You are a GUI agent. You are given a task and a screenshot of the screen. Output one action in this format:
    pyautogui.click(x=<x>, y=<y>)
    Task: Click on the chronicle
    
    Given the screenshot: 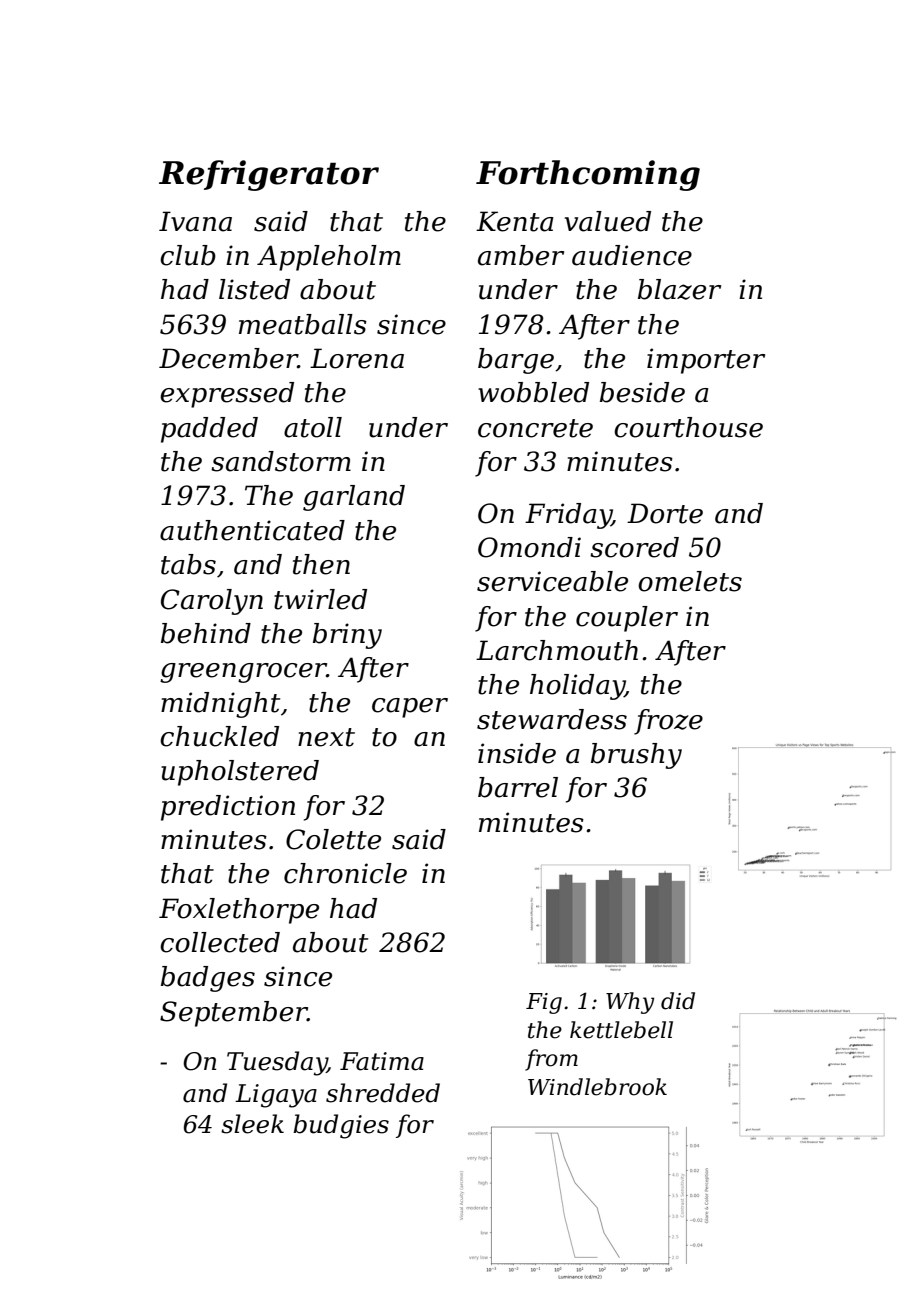 What is the action you would take?
    pyautogui.click(x=345, y=873)
